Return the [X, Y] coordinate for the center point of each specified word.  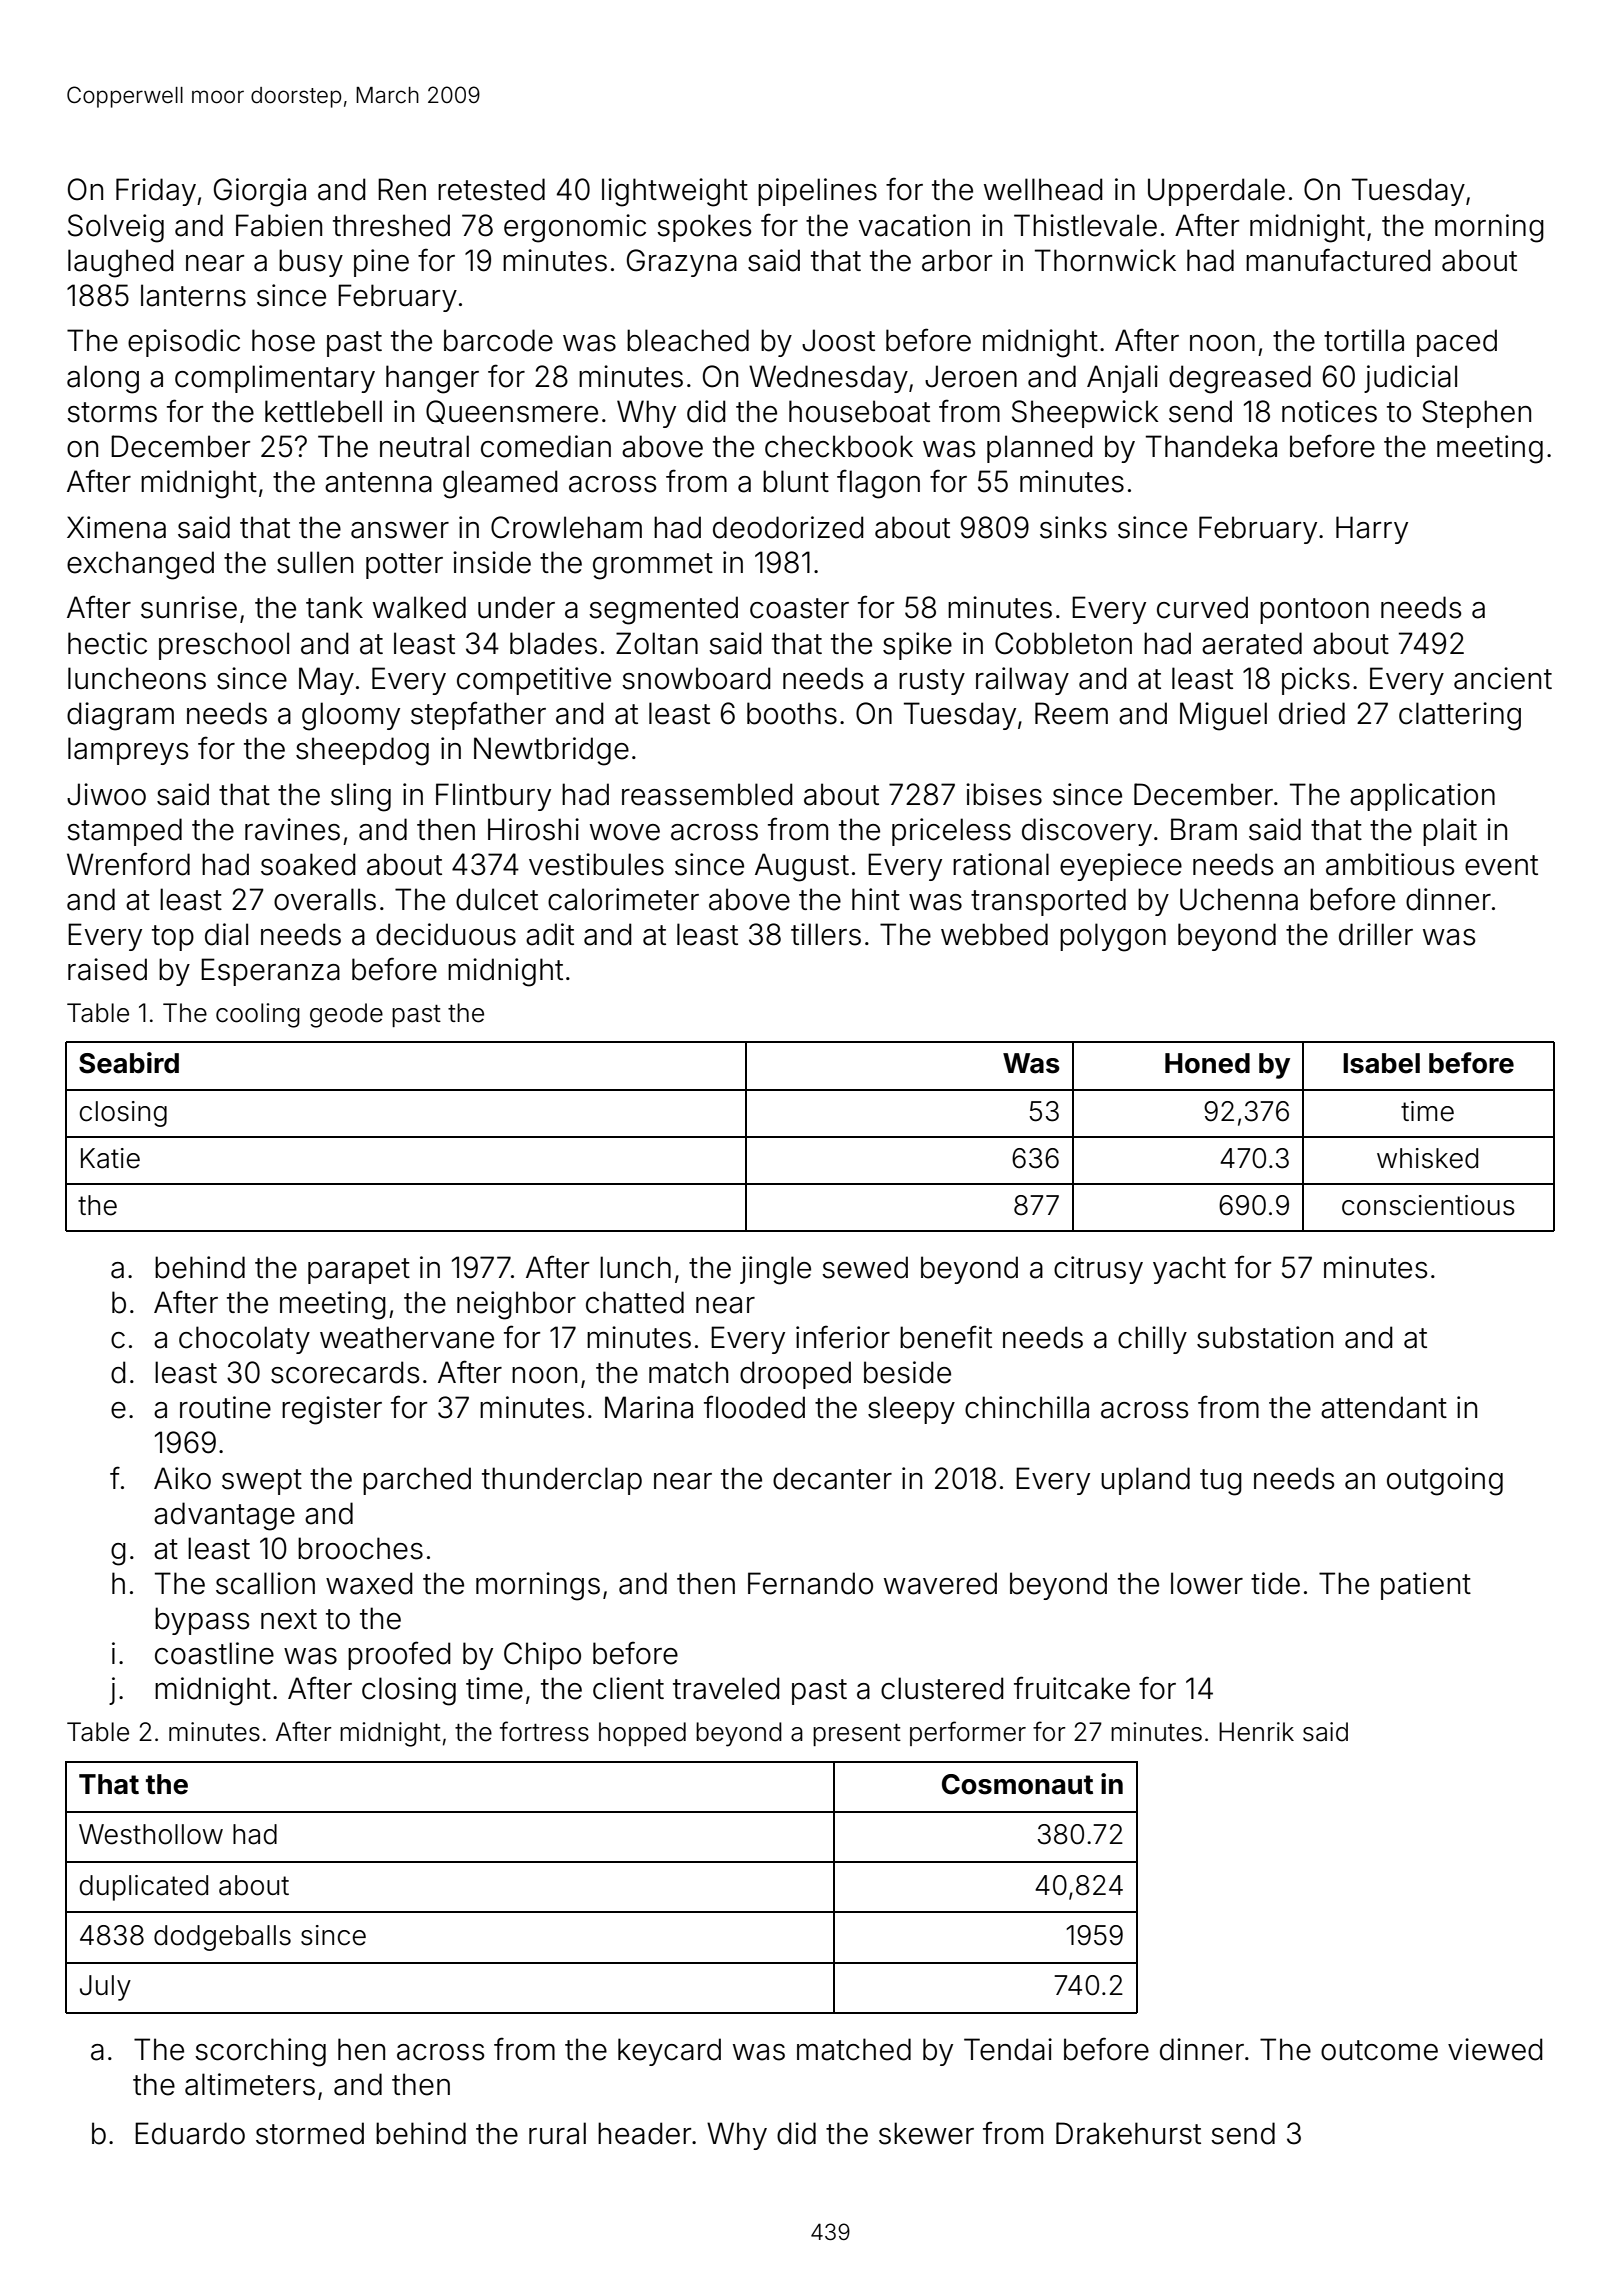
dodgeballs [222, 1938]
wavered [940, 1583]
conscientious [1428, 1205]
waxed [369, 1583]
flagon [878, 484]
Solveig [116, 228]
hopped [642, 1734]
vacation [914, 225]
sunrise [189, 607]
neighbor [516, 1305]
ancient [1503, 678]
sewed [865, 1267]
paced [1457, 343]
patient [1426, 1586]
